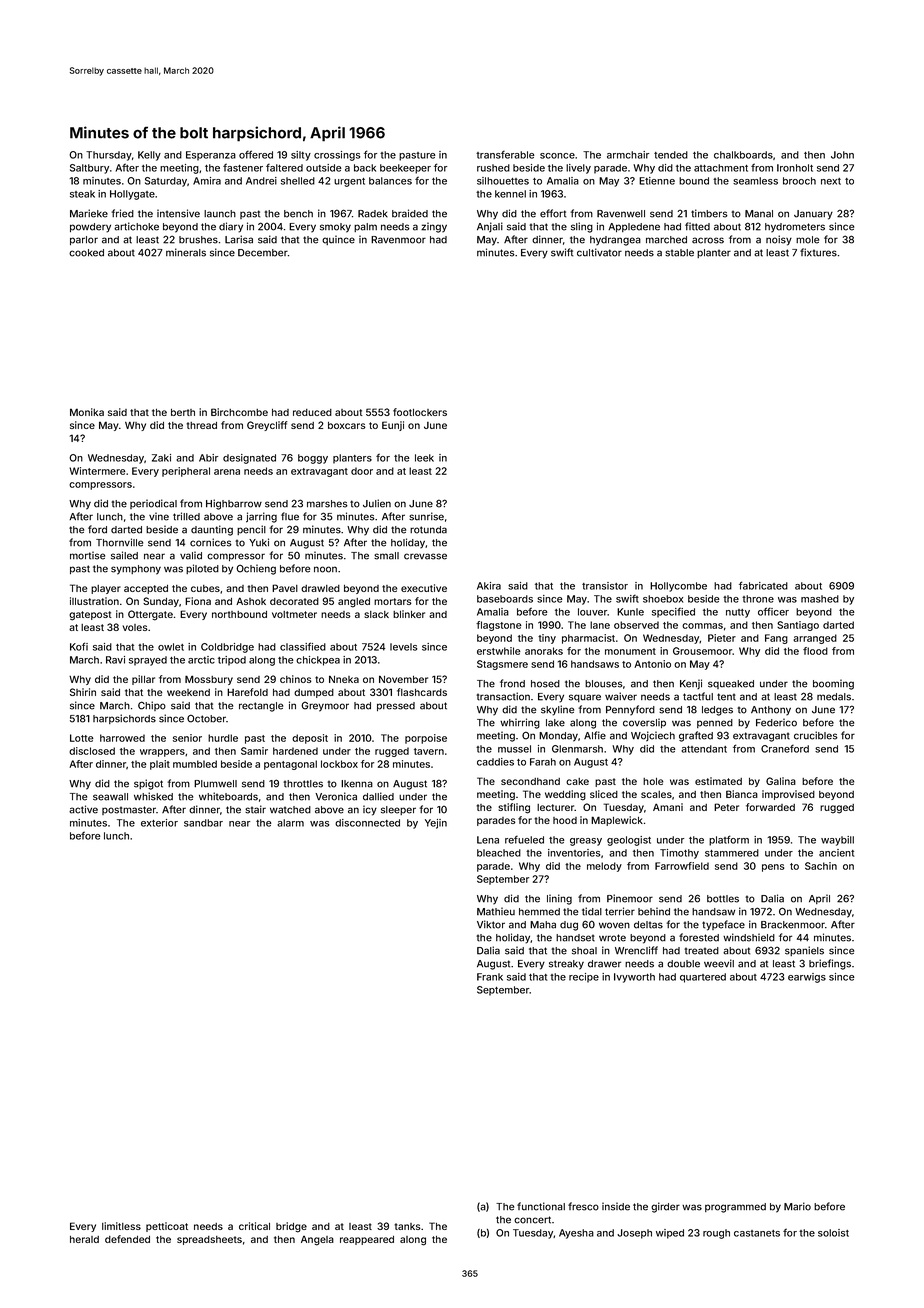 The height and width of the image is (1308, 924). Describe the element at coordinates (491, 924) in the image. I see `Viktor` at that location.
